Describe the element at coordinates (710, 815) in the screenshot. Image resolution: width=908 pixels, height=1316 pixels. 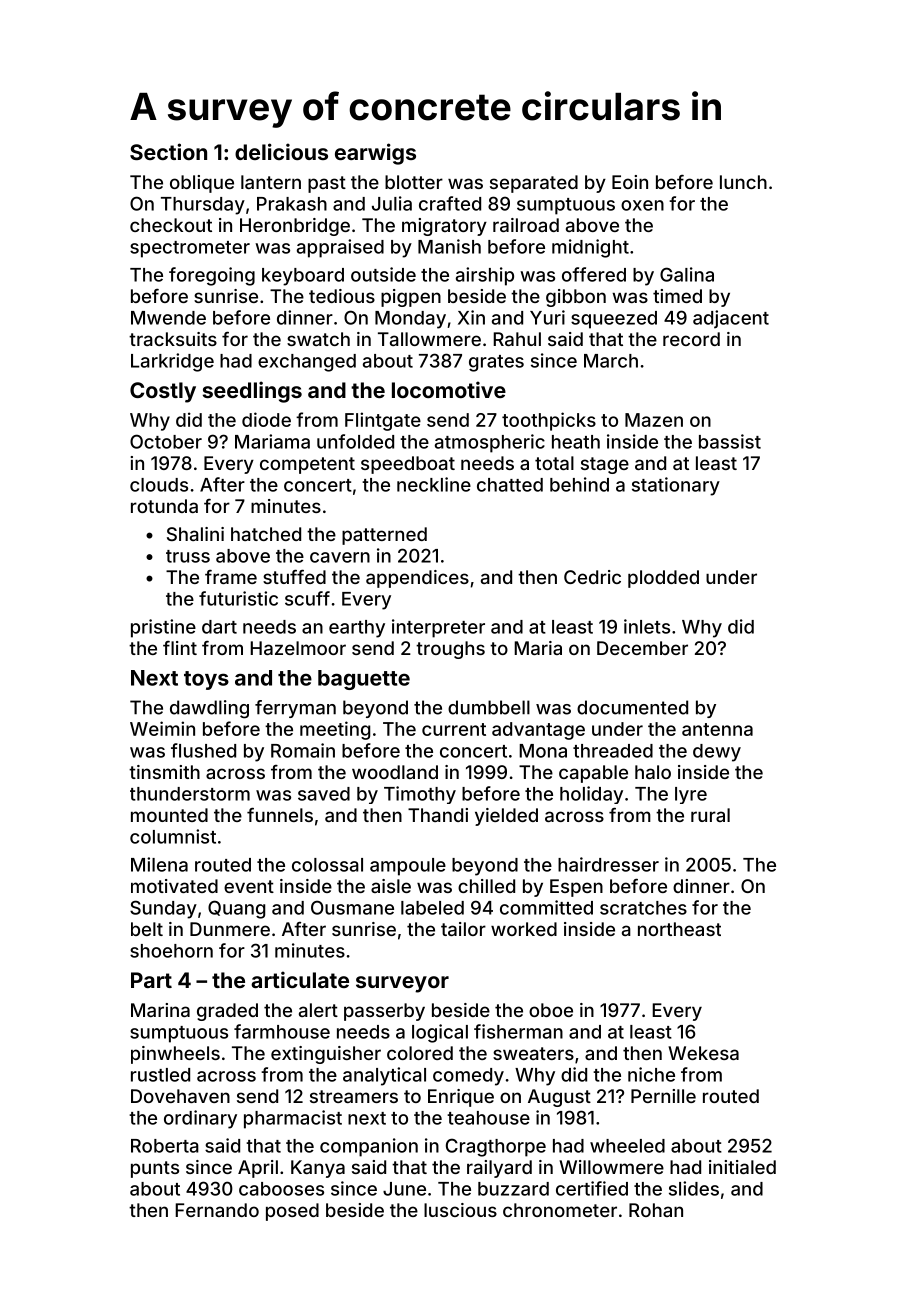
I see `rural` at that location.
